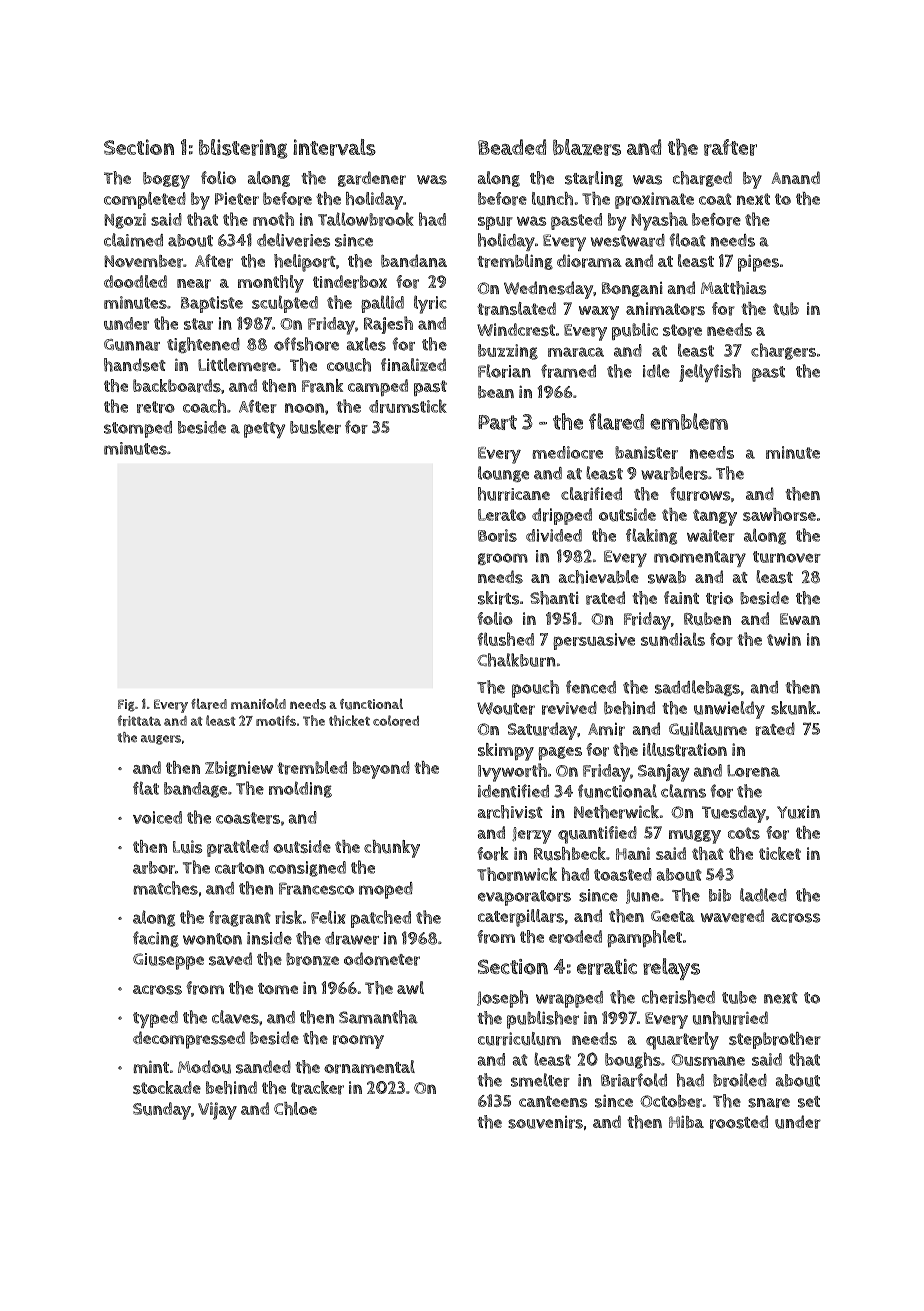  I want to click on skirts, so click(498, 598).
